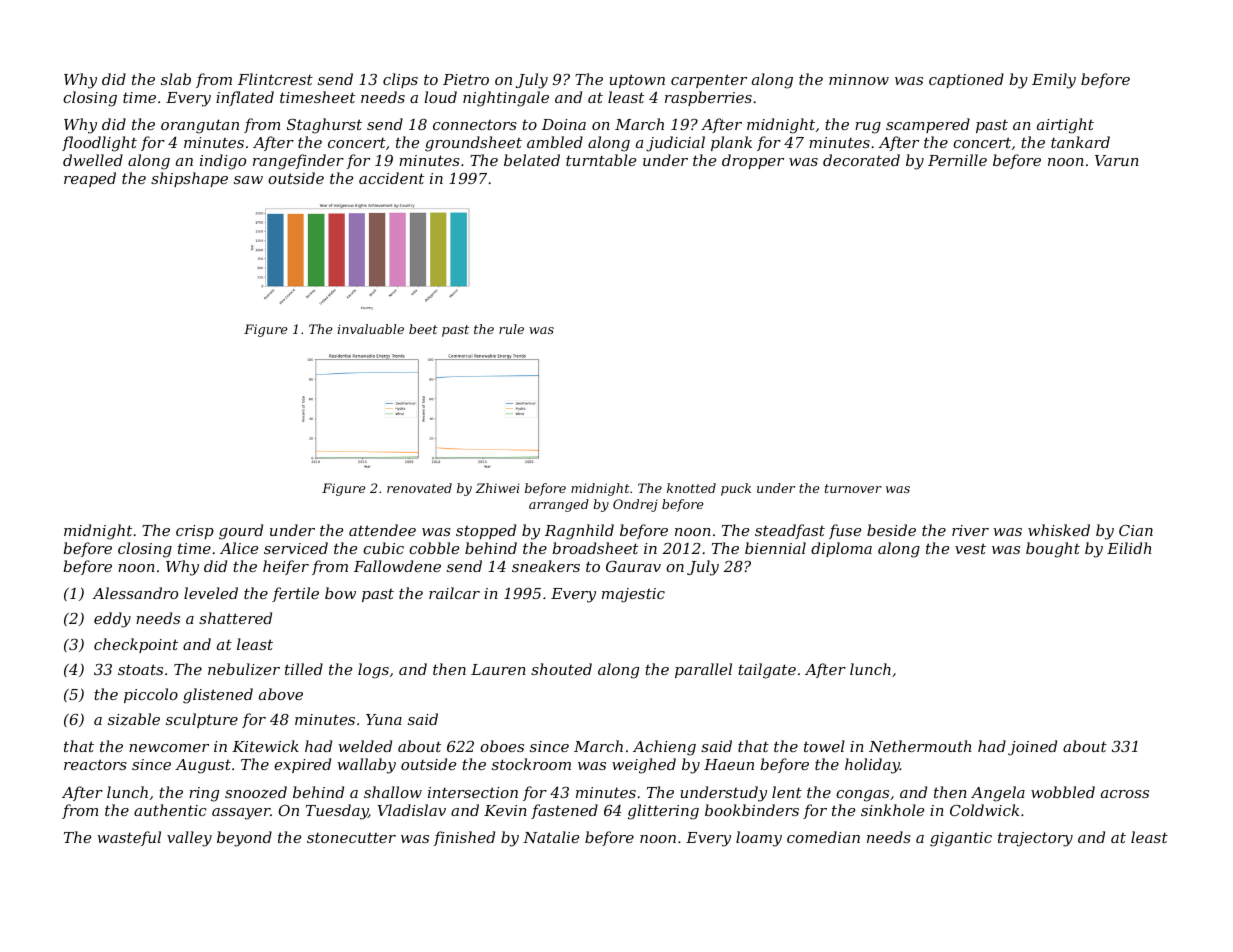 This document has height=952, width=1233. I want to click on Varun, so click(1117, 160).
